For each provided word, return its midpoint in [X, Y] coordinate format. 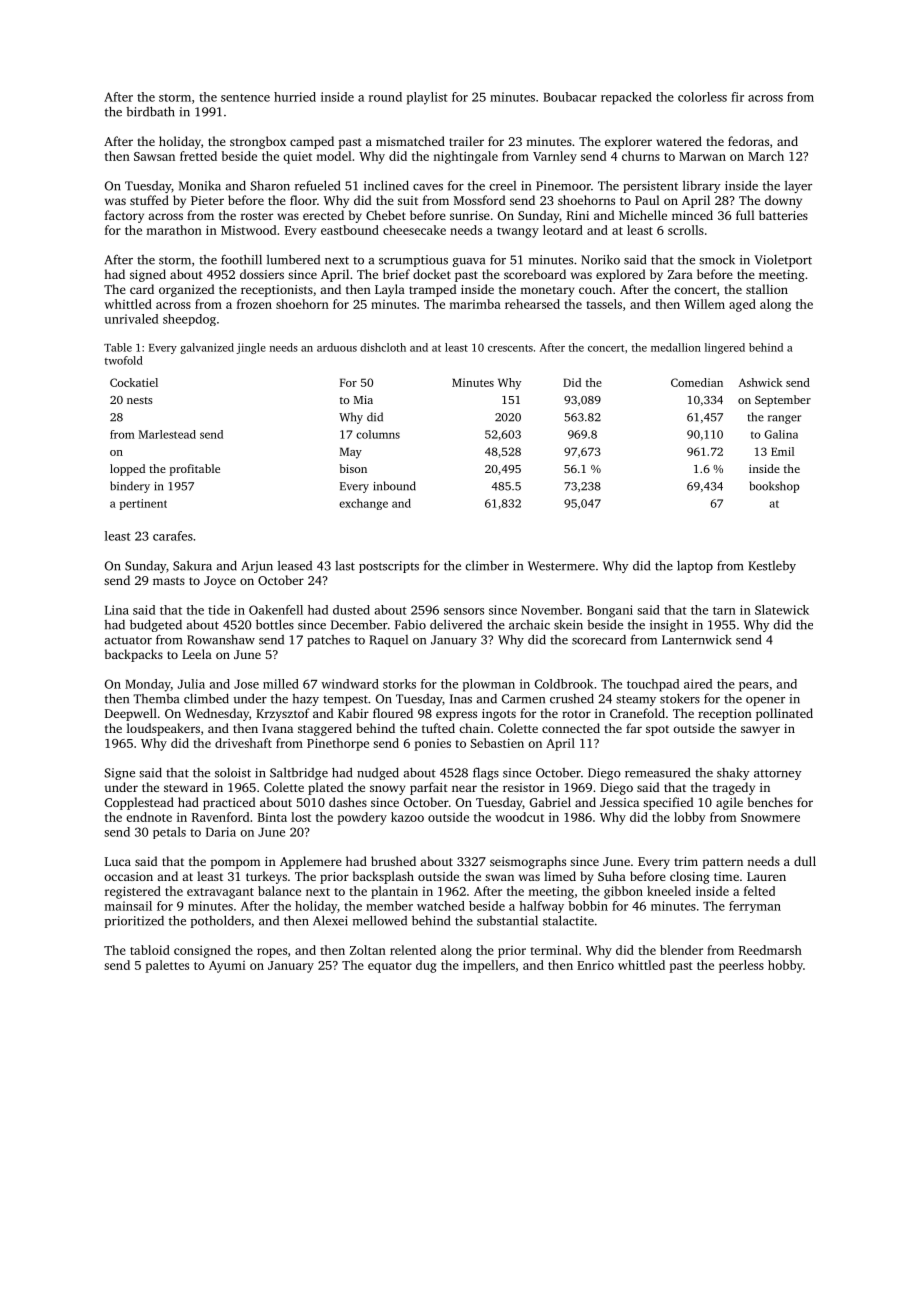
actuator [128, 640]
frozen [254, 304]
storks [399, 684]
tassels [604, 304]
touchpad [653, 685]
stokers [680, 698]
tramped [433, 290]
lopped [127, 470]
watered [679, 141]
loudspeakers [163, 729]
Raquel [388, 641]
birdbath [150, 111]
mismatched [410, 141]
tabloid [150, 950]
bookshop [774, 487]
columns [378, 434]
